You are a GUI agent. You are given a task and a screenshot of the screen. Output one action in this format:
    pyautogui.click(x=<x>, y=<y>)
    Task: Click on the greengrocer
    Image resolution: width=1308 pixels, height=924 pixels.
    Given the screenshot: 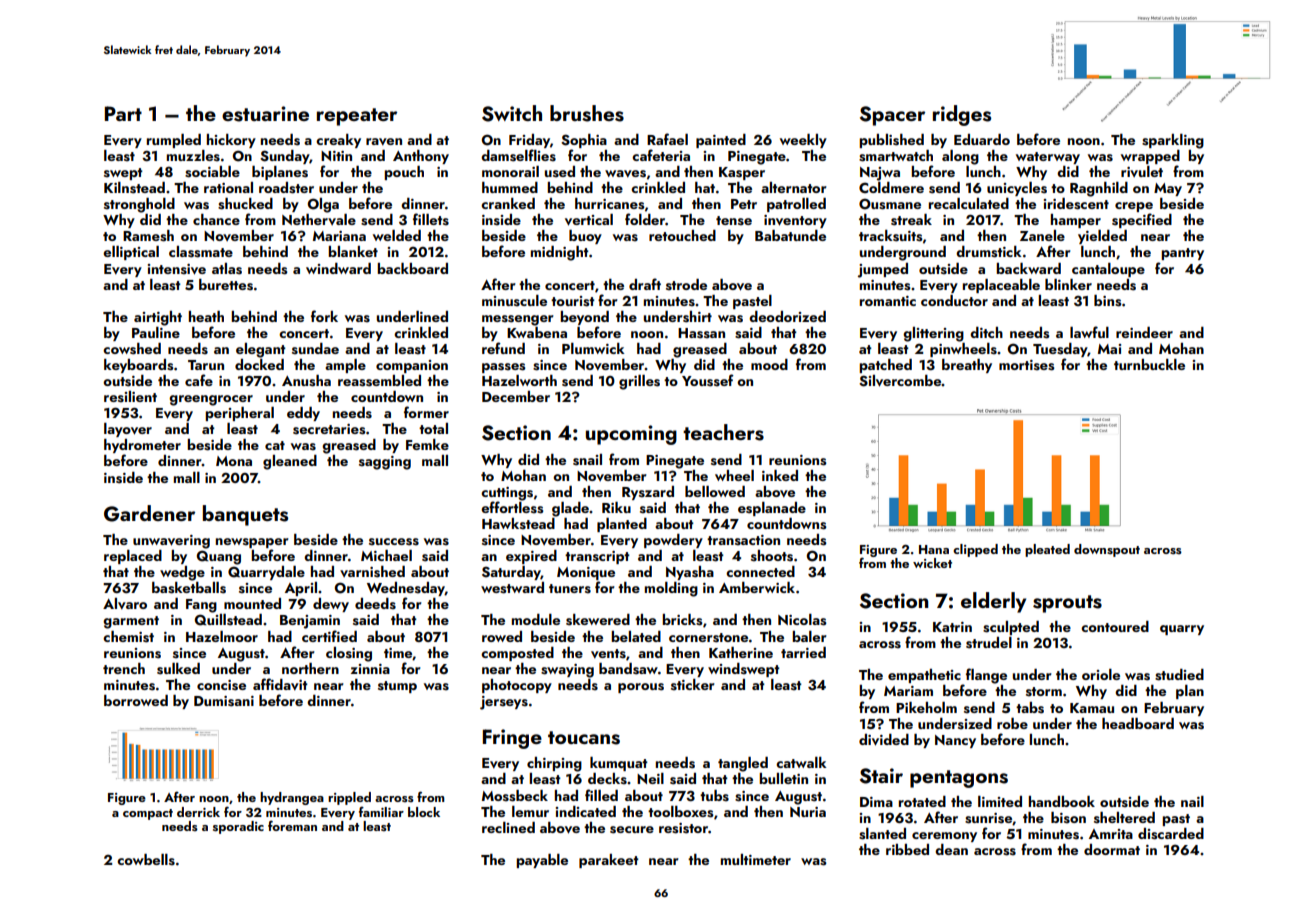 What is the action you would take?
    pyautogui.click(x=211, y=400)
